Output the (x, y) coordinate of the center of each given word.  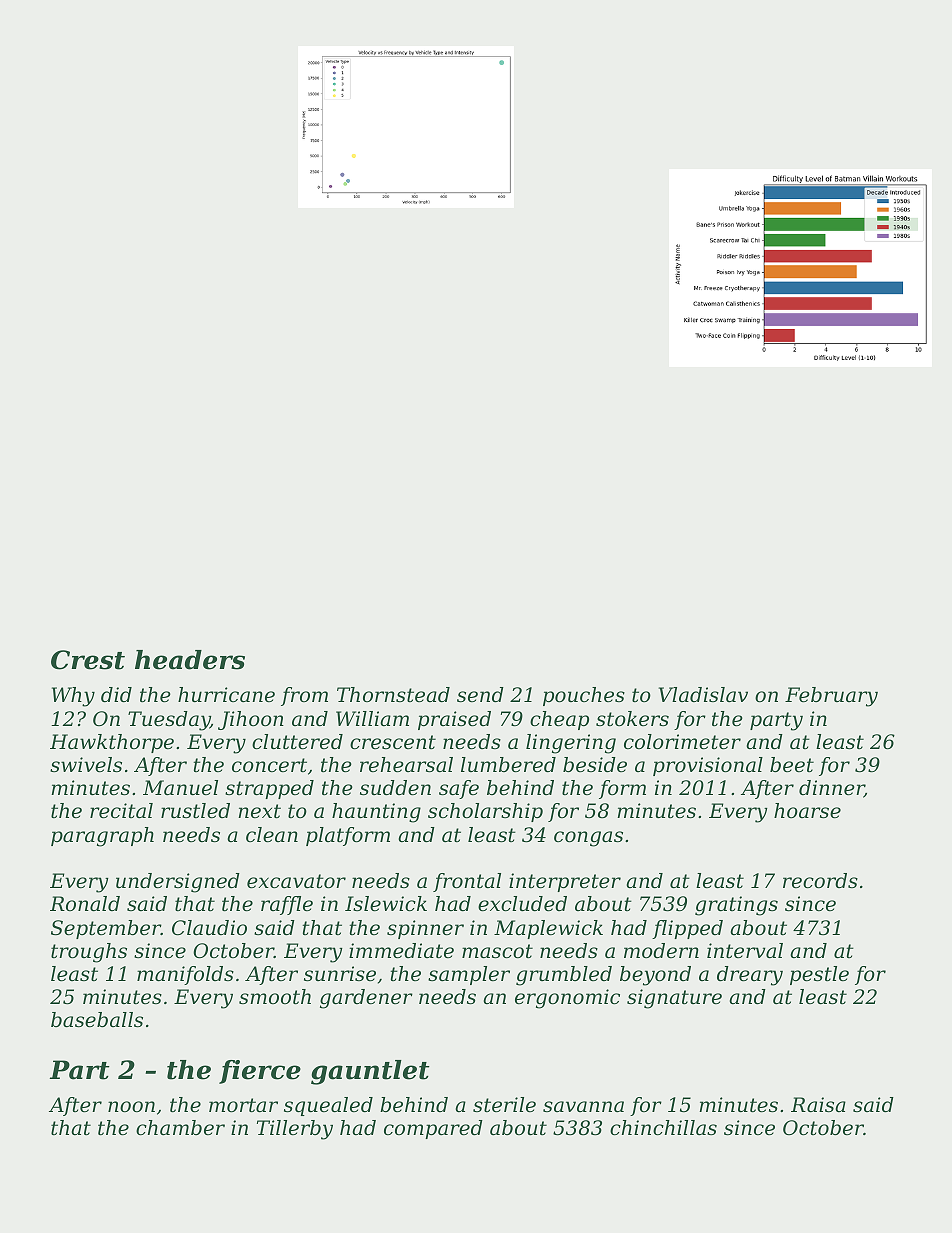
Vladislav (703, 695)
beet (792, 765)
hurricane (226, 695)
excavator (296, 881)
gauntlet (370, 1072)
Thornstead (393, 695)
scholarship (485, 812)
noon (131, 1107)
